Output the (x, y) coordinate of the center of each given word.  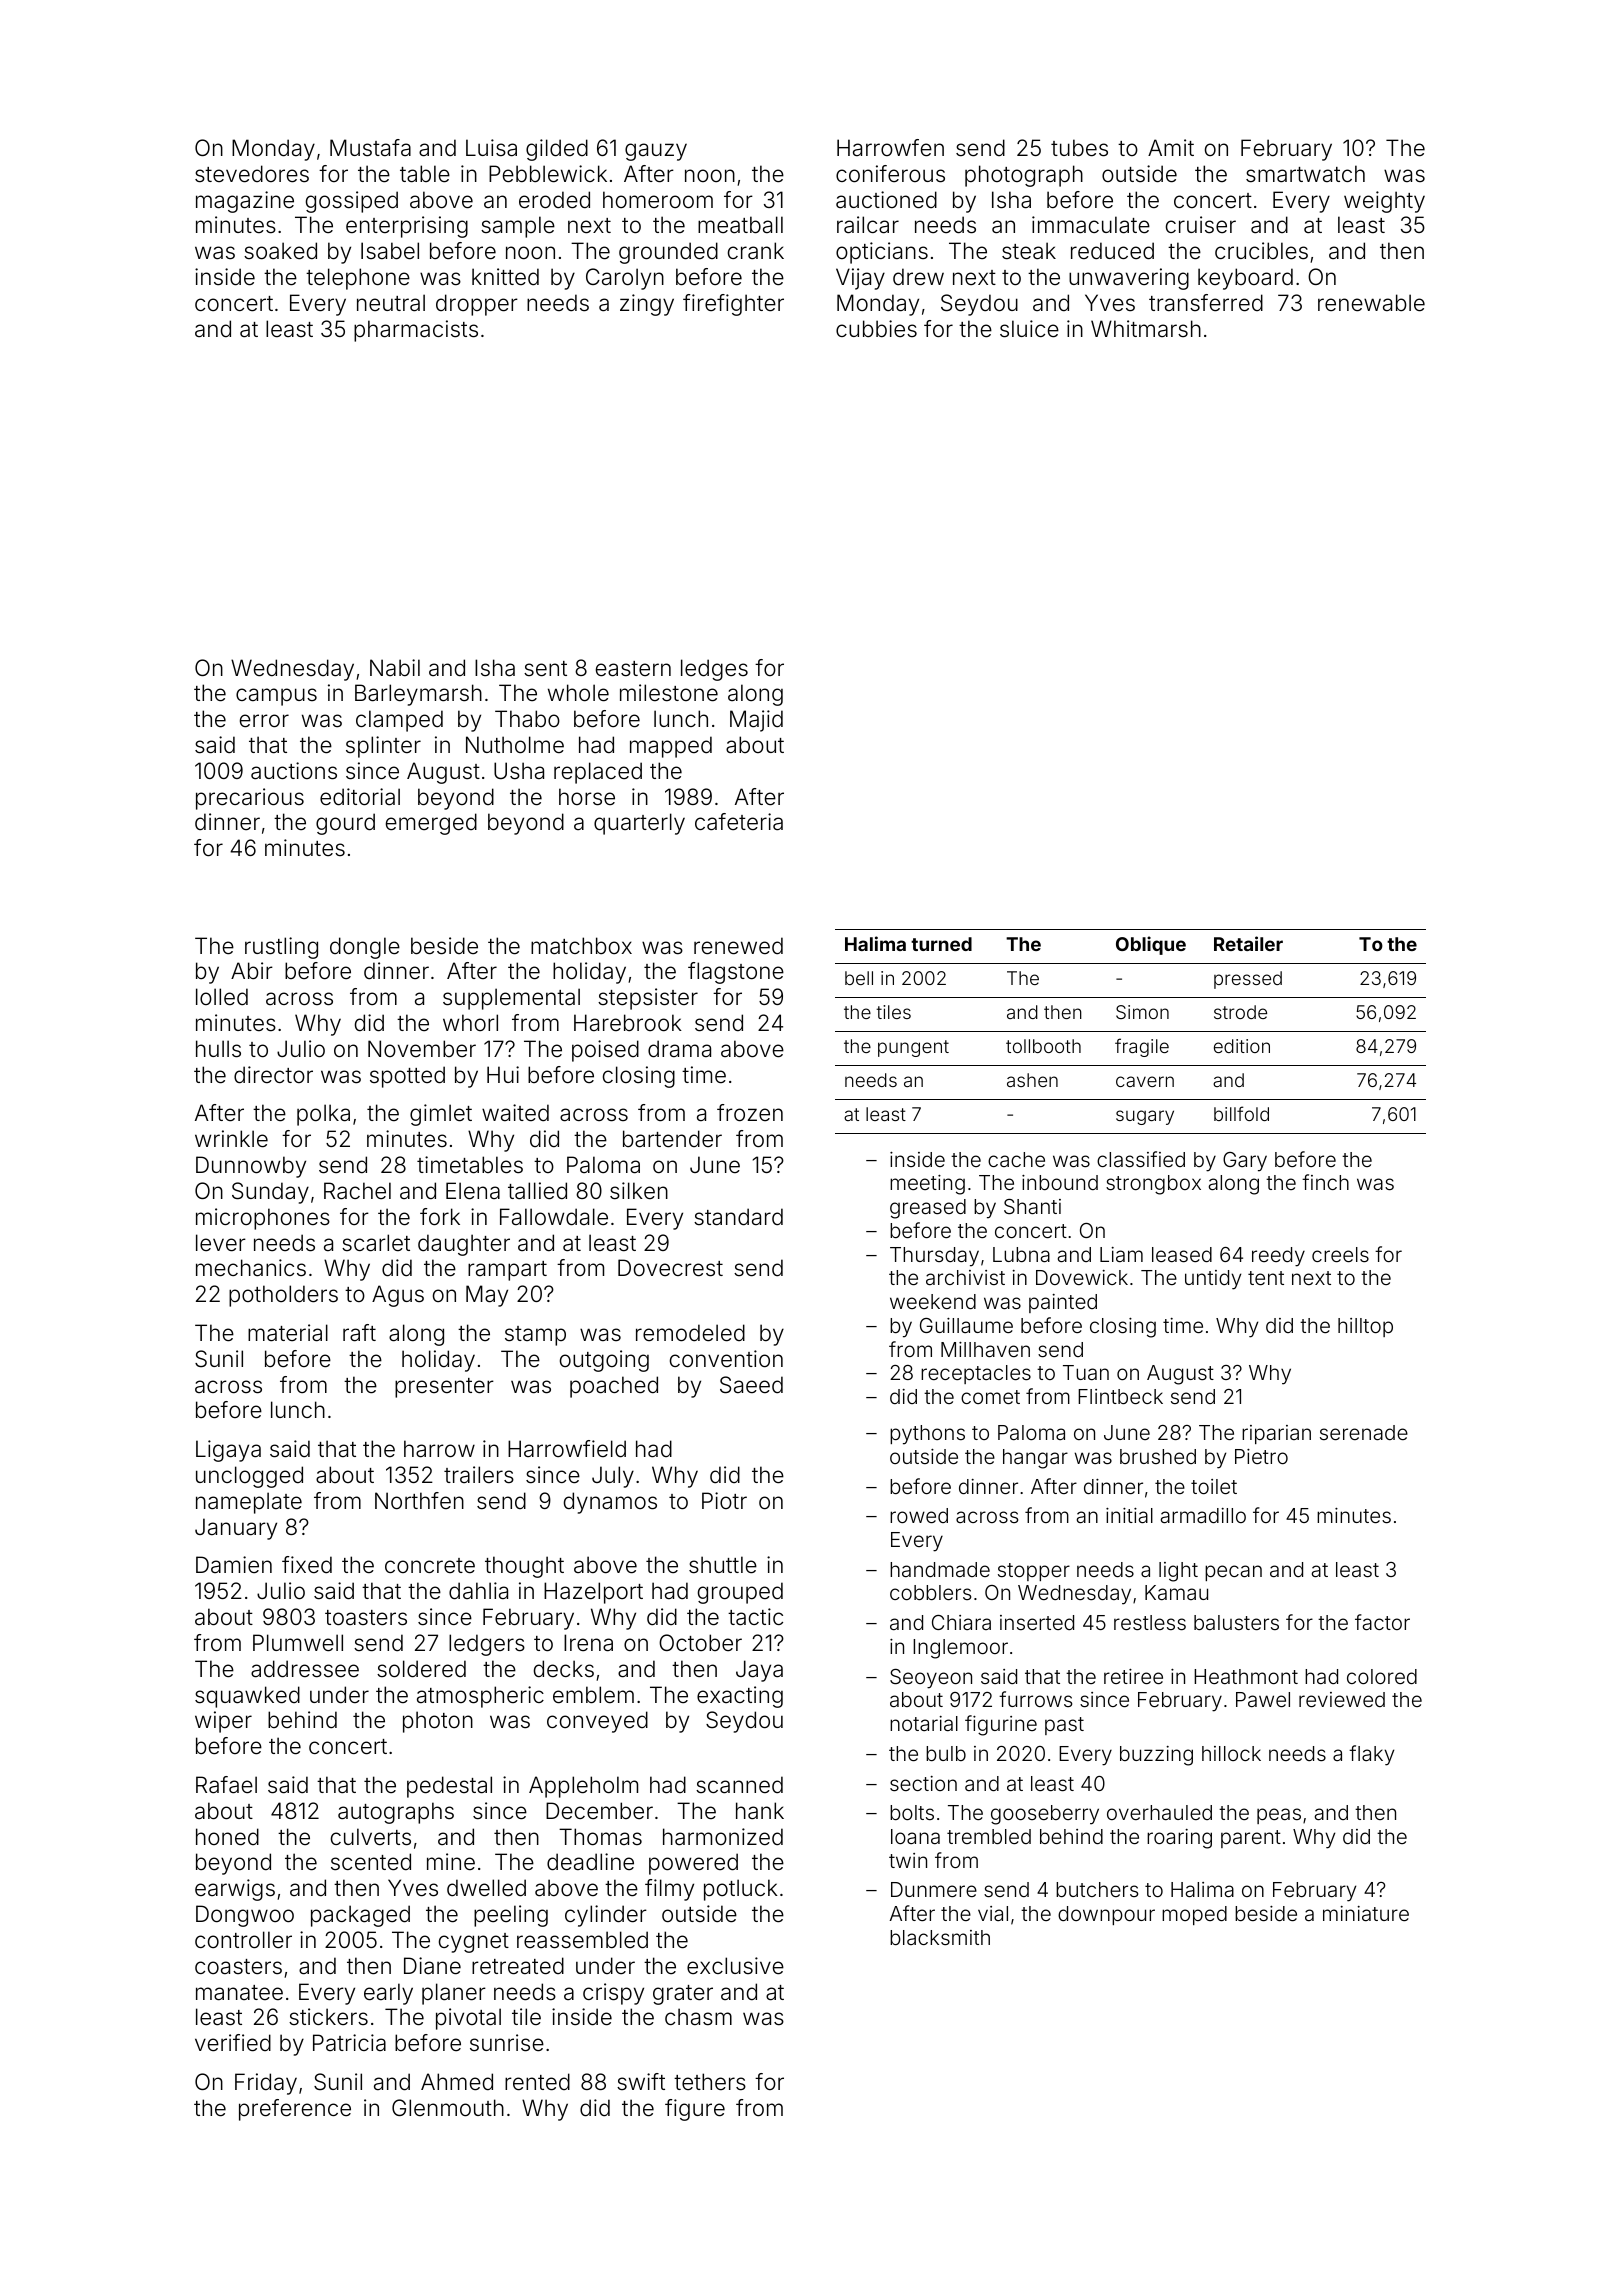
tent (1266, 1278)
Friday (266, 2084)
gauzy (656, 152)
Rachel (357, 1191)
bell (859, 978)
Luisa (491, 148)
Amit (1171, 147)
